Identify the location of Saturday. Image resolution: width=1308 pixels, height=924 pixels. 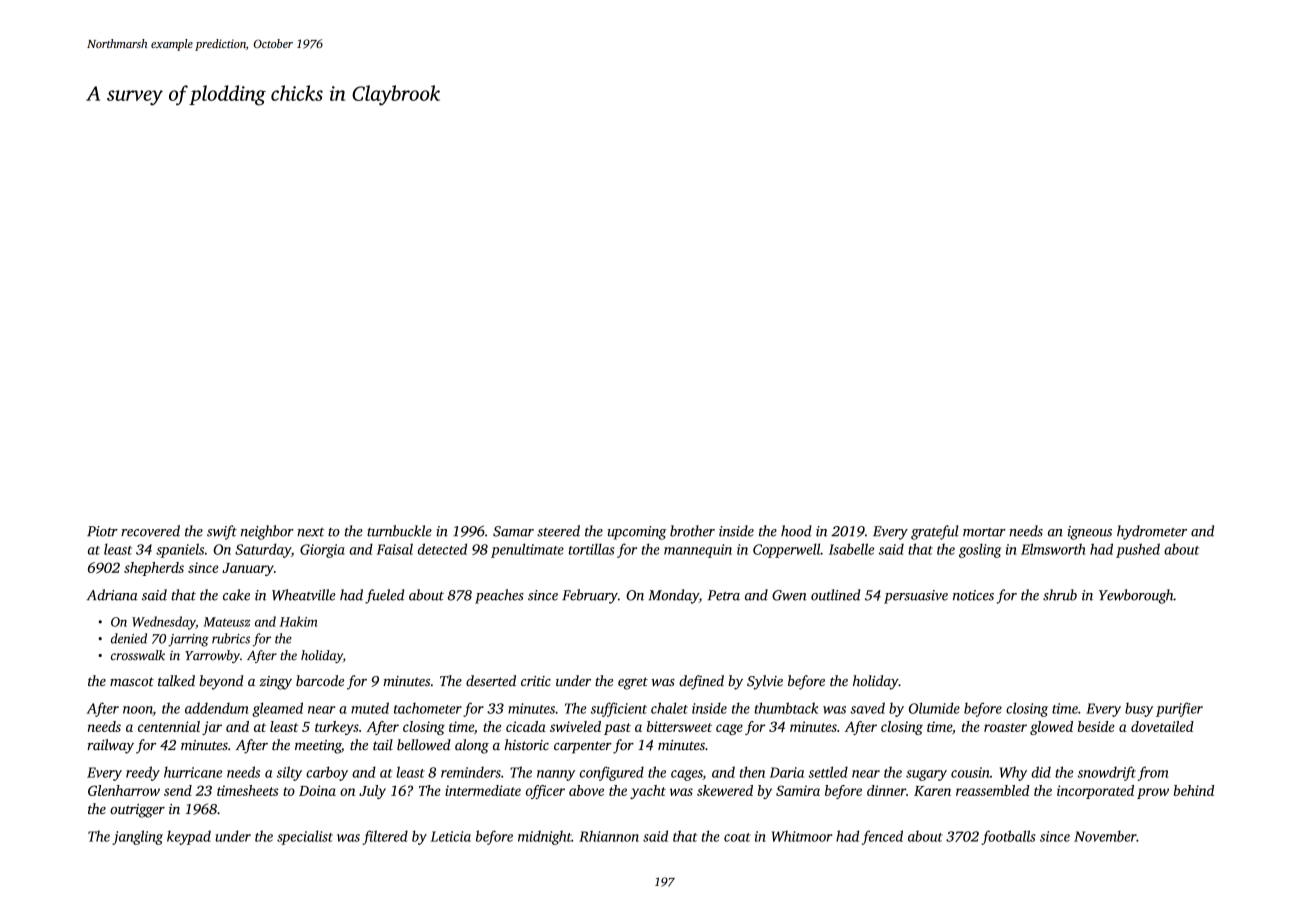
(263, 550).
